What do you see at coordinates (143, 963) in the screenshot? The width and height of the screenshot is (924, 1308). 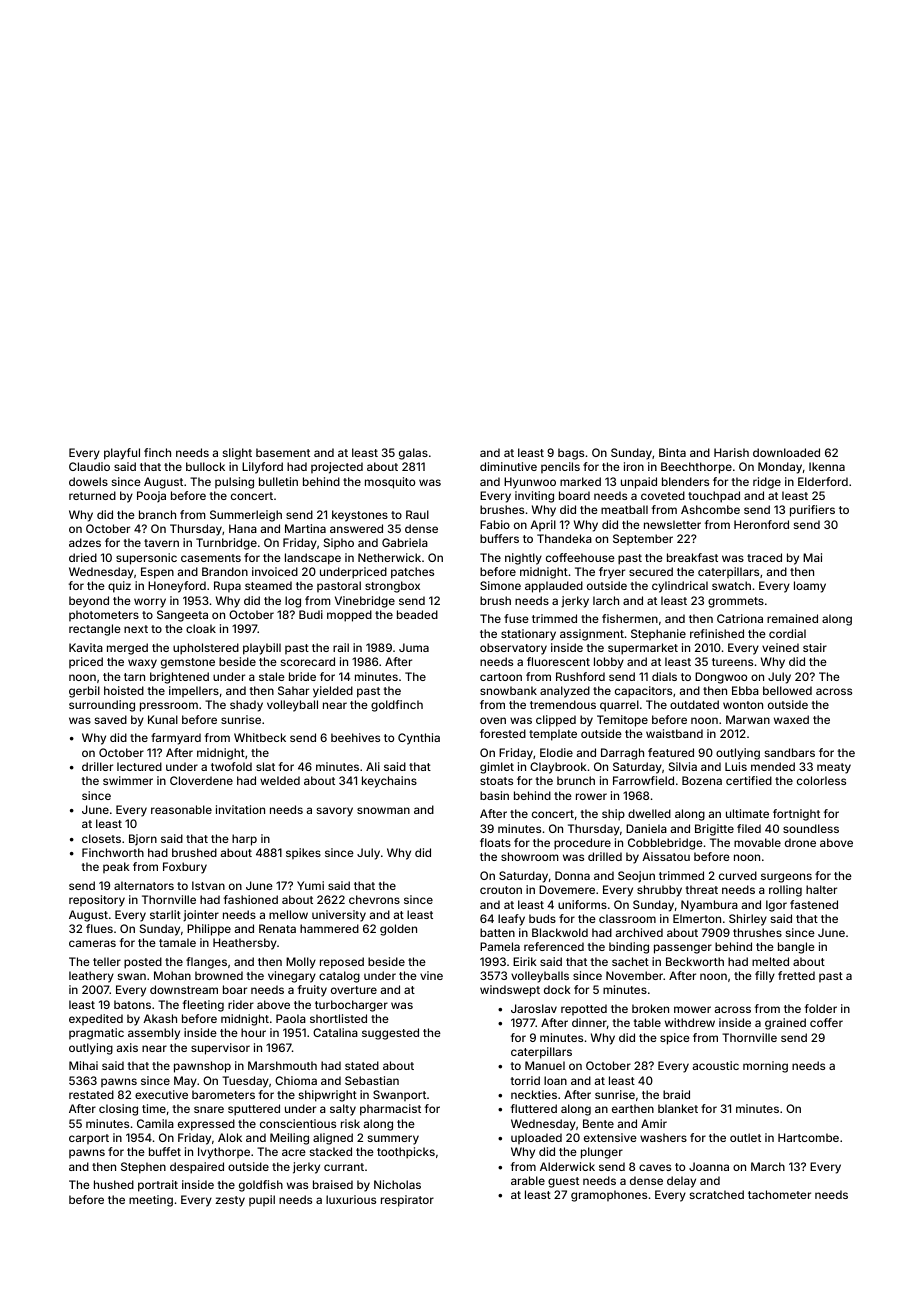 I see `posted` at bounding box center [143, 963].
